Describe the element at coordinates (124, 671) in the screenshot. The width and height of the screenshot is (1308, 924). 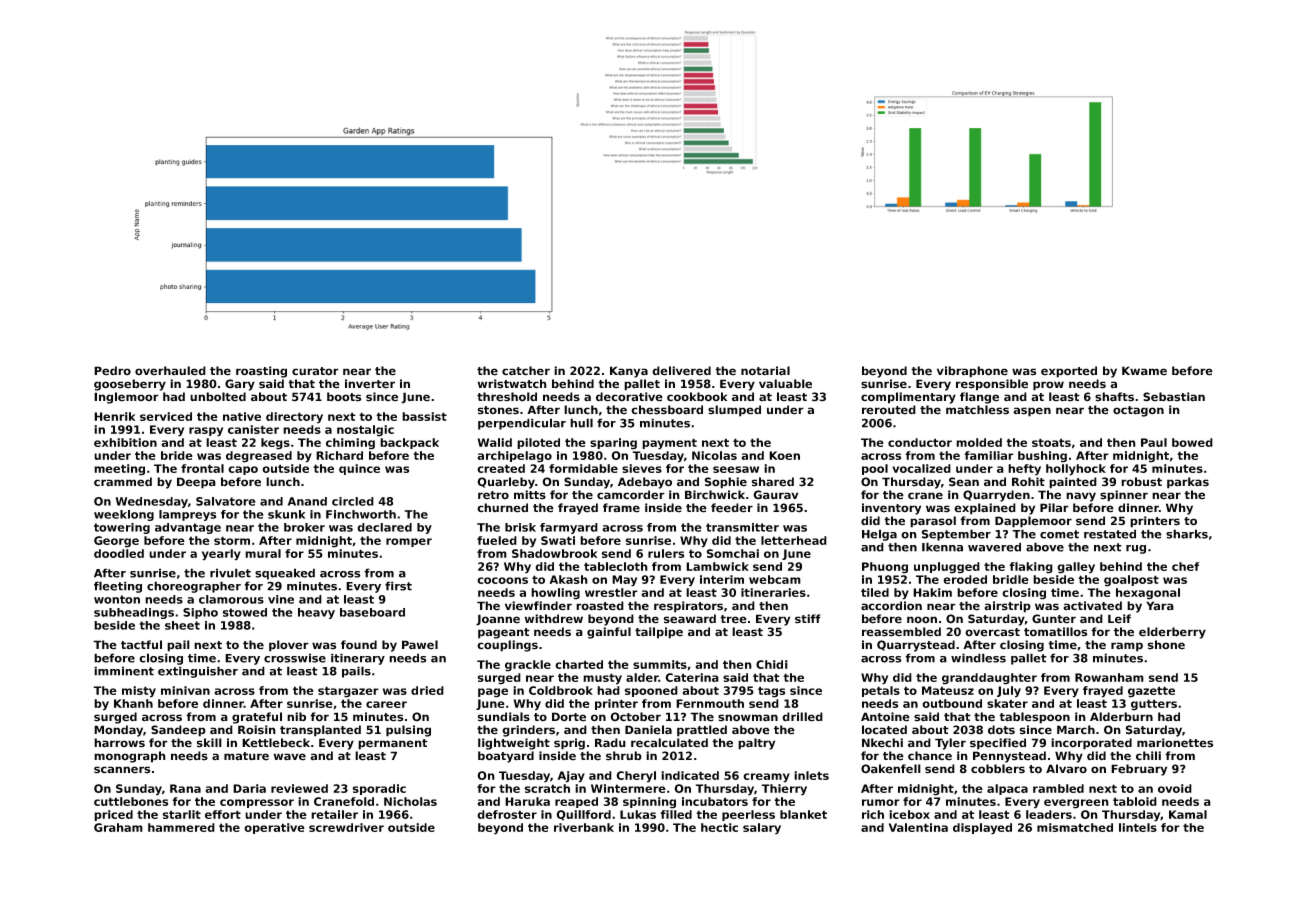
I see `imminent` at that location.
